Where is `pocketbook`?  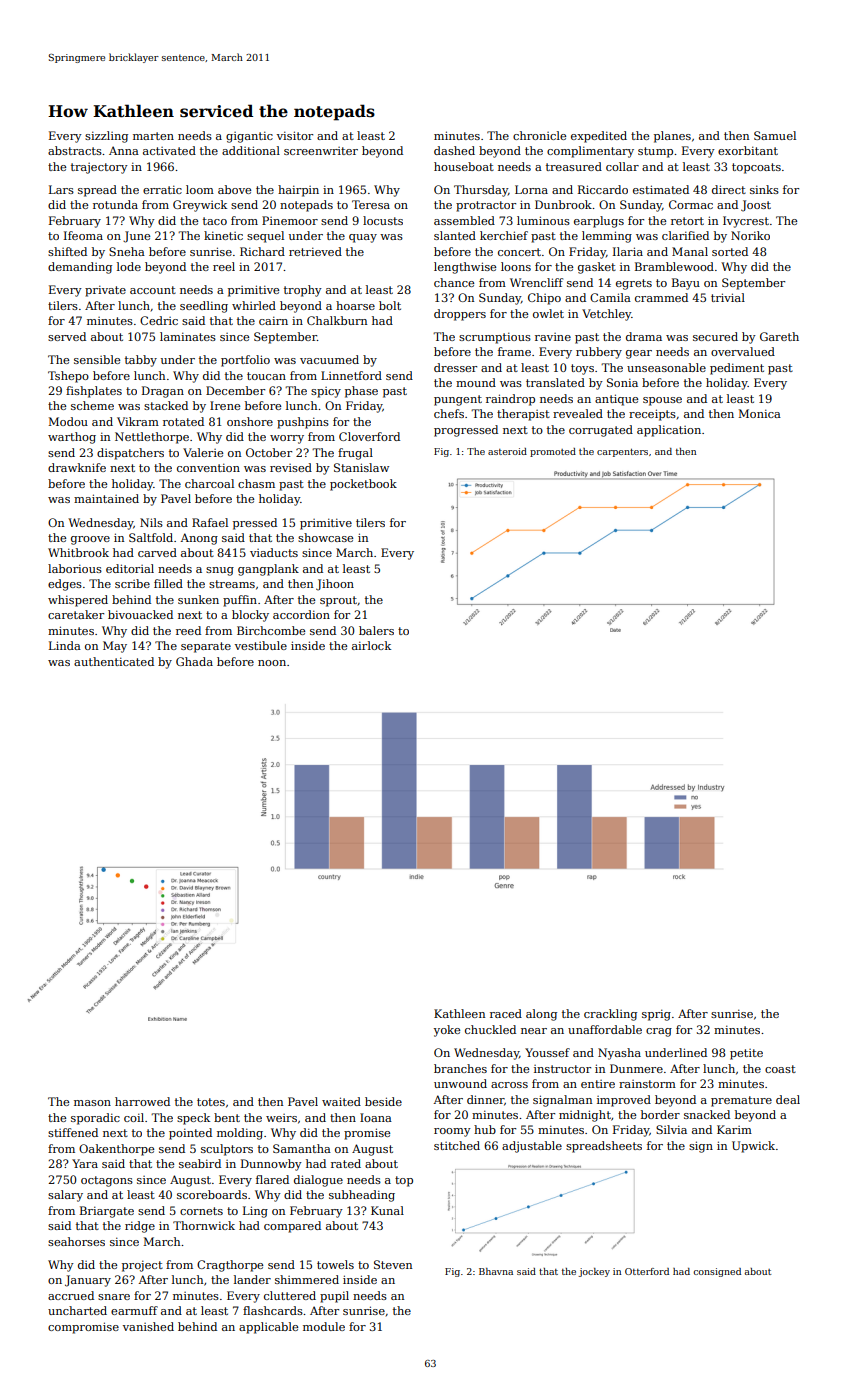 pocketbook is located at coordinates (363, 485).
